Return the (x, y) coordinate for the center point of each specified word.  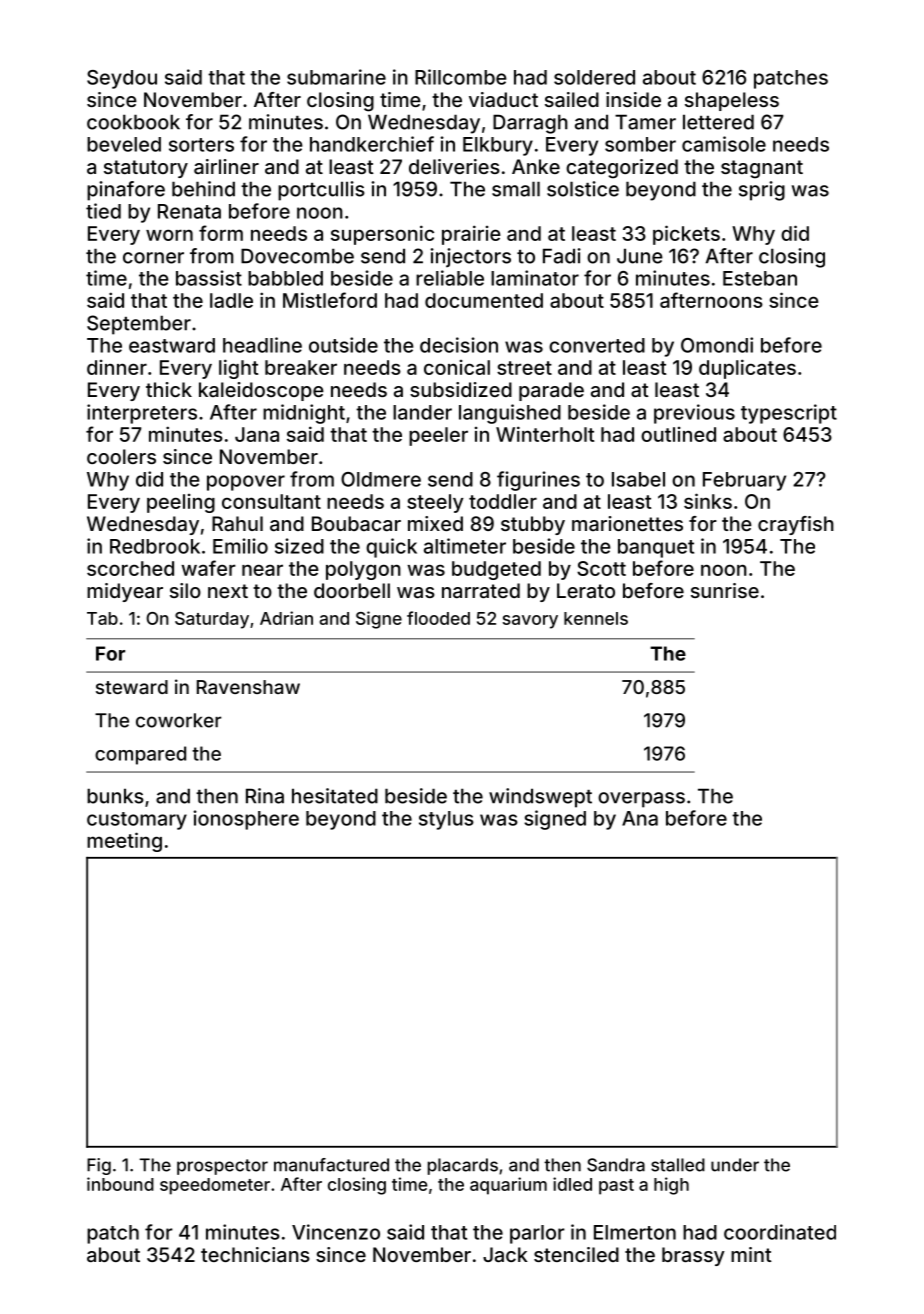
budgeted (496, 570)
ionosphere (246, 820)
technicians (255, 1254)
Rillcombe (461, 77)
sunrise (725, 590)
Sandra (616, 1165)
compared (140, 755)
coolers (121, 456)
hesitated (335, 796)
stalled (678, 1165)
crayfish (796, 525)
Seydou (122, 79)
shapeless (732, 101)
